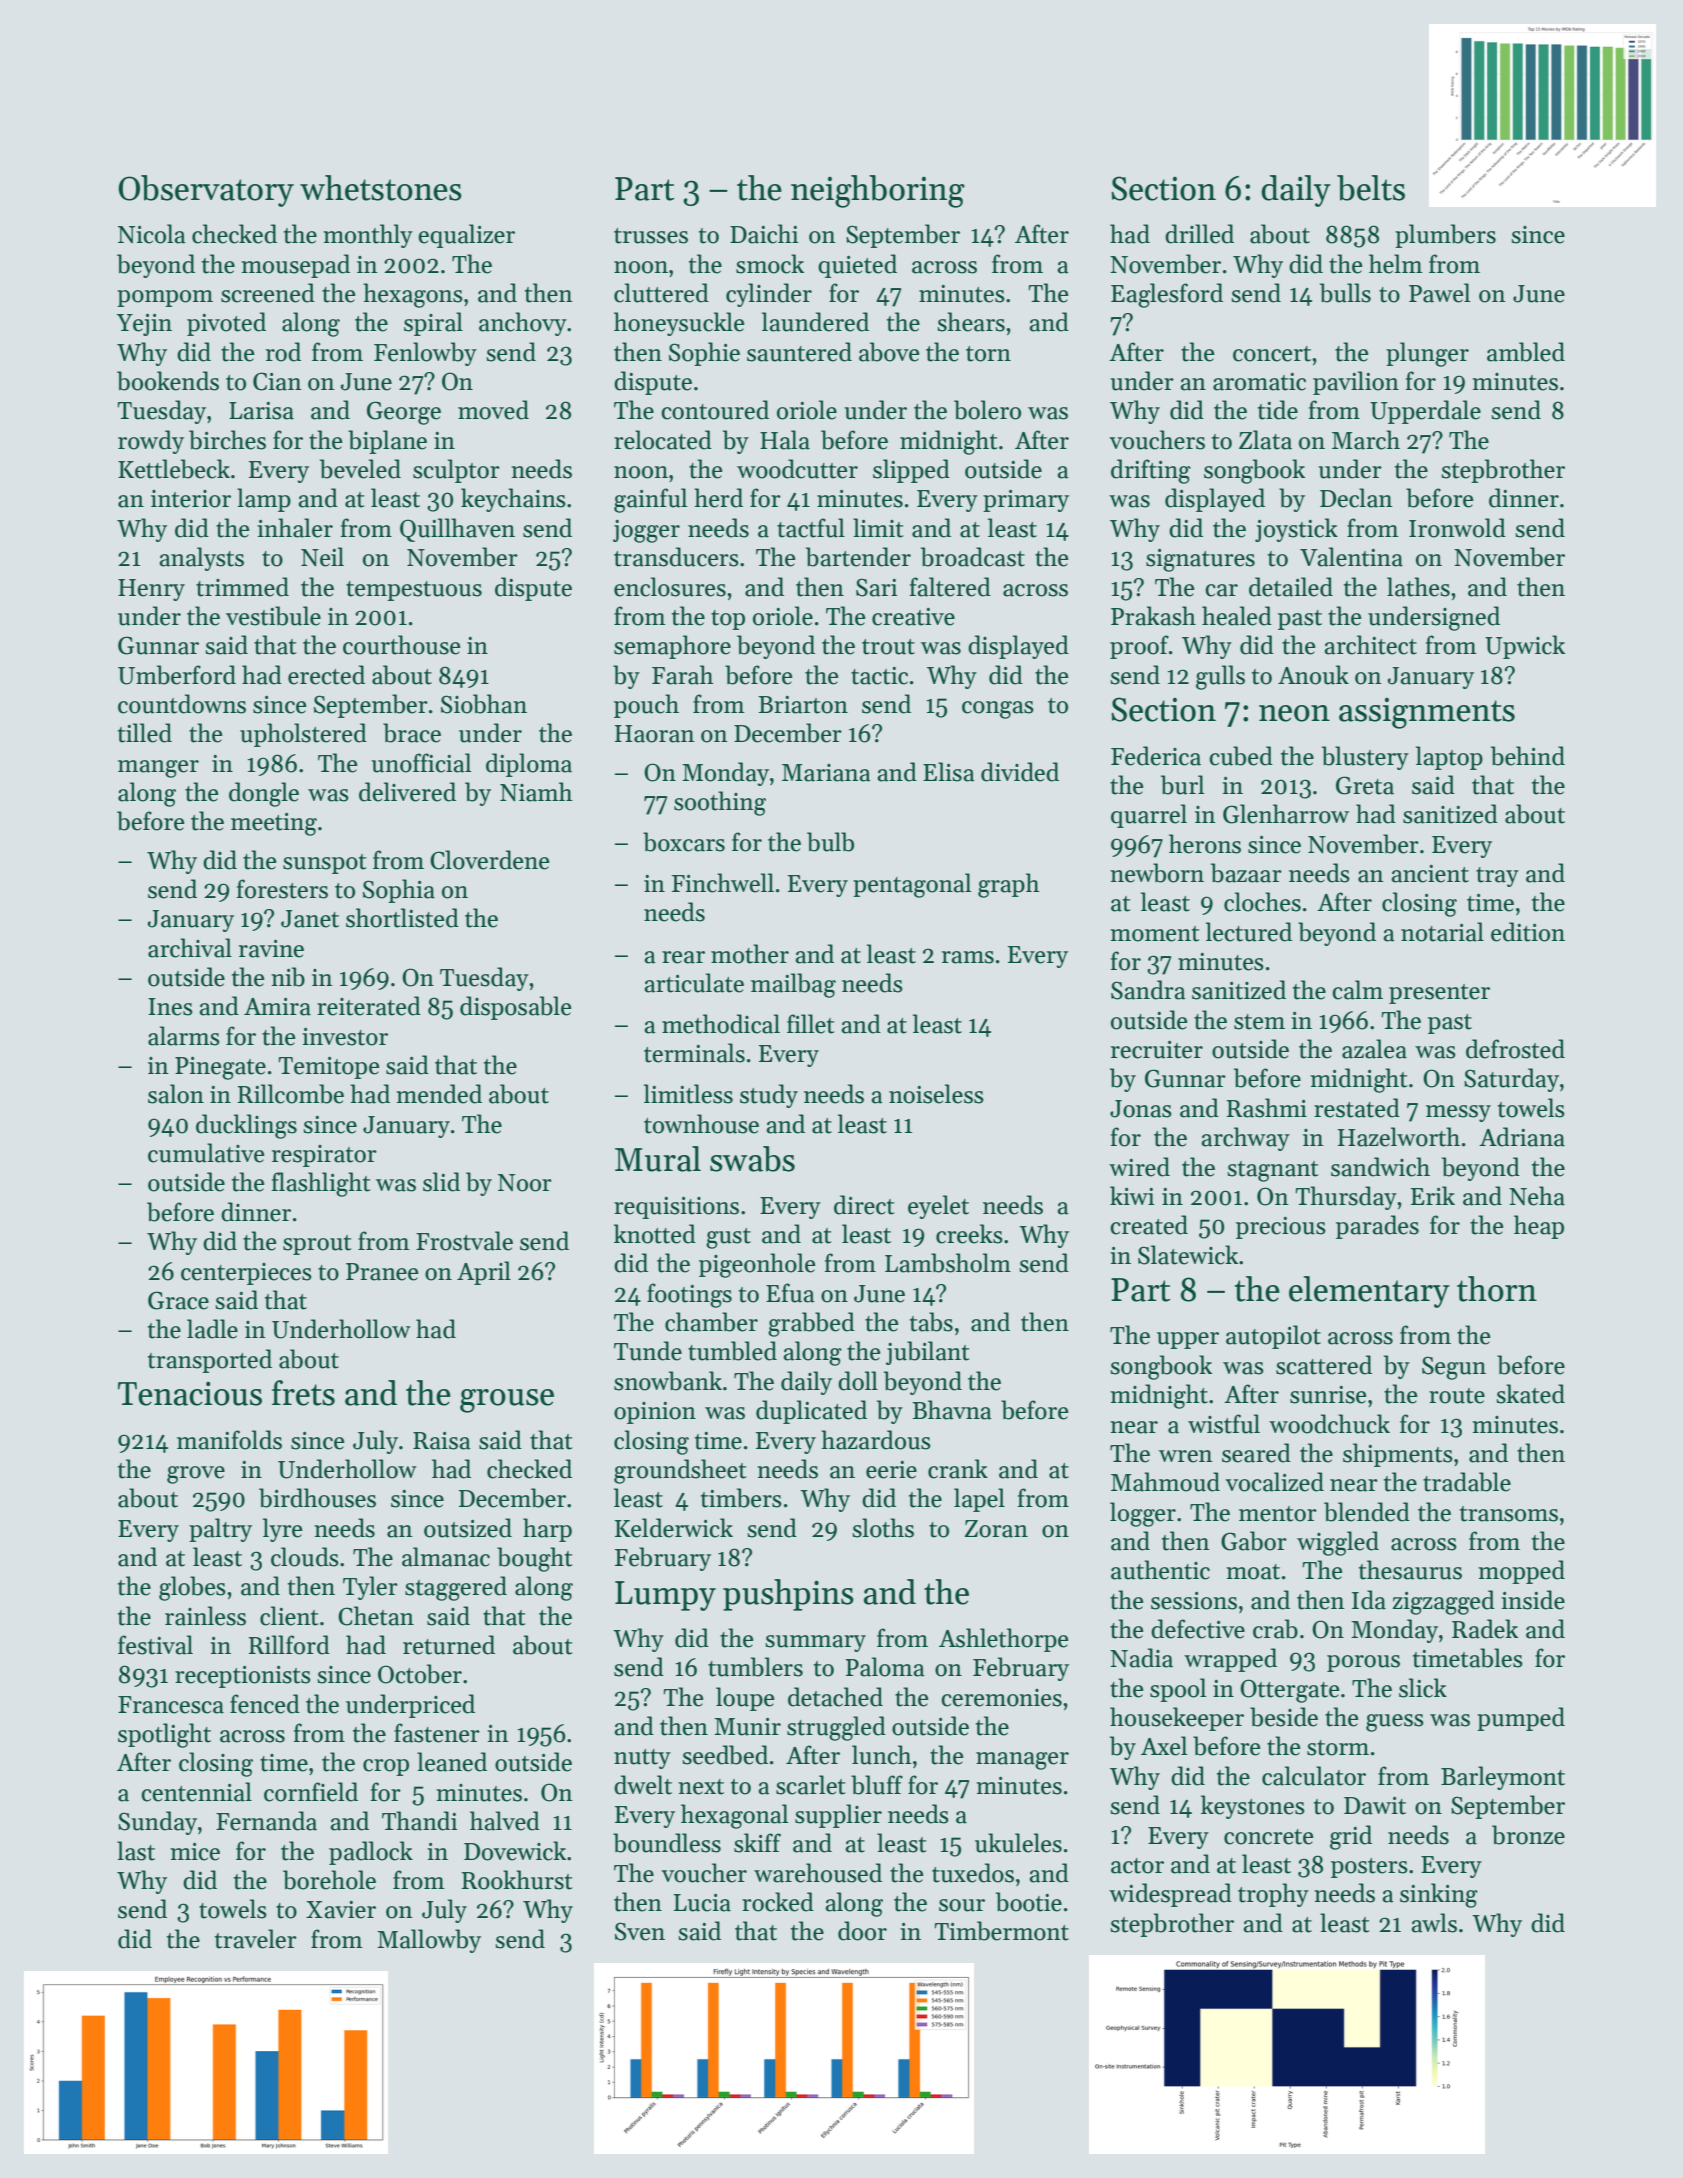 The height and width of the image is (2178, 1683). I want to click on George, so click(404, 413).
